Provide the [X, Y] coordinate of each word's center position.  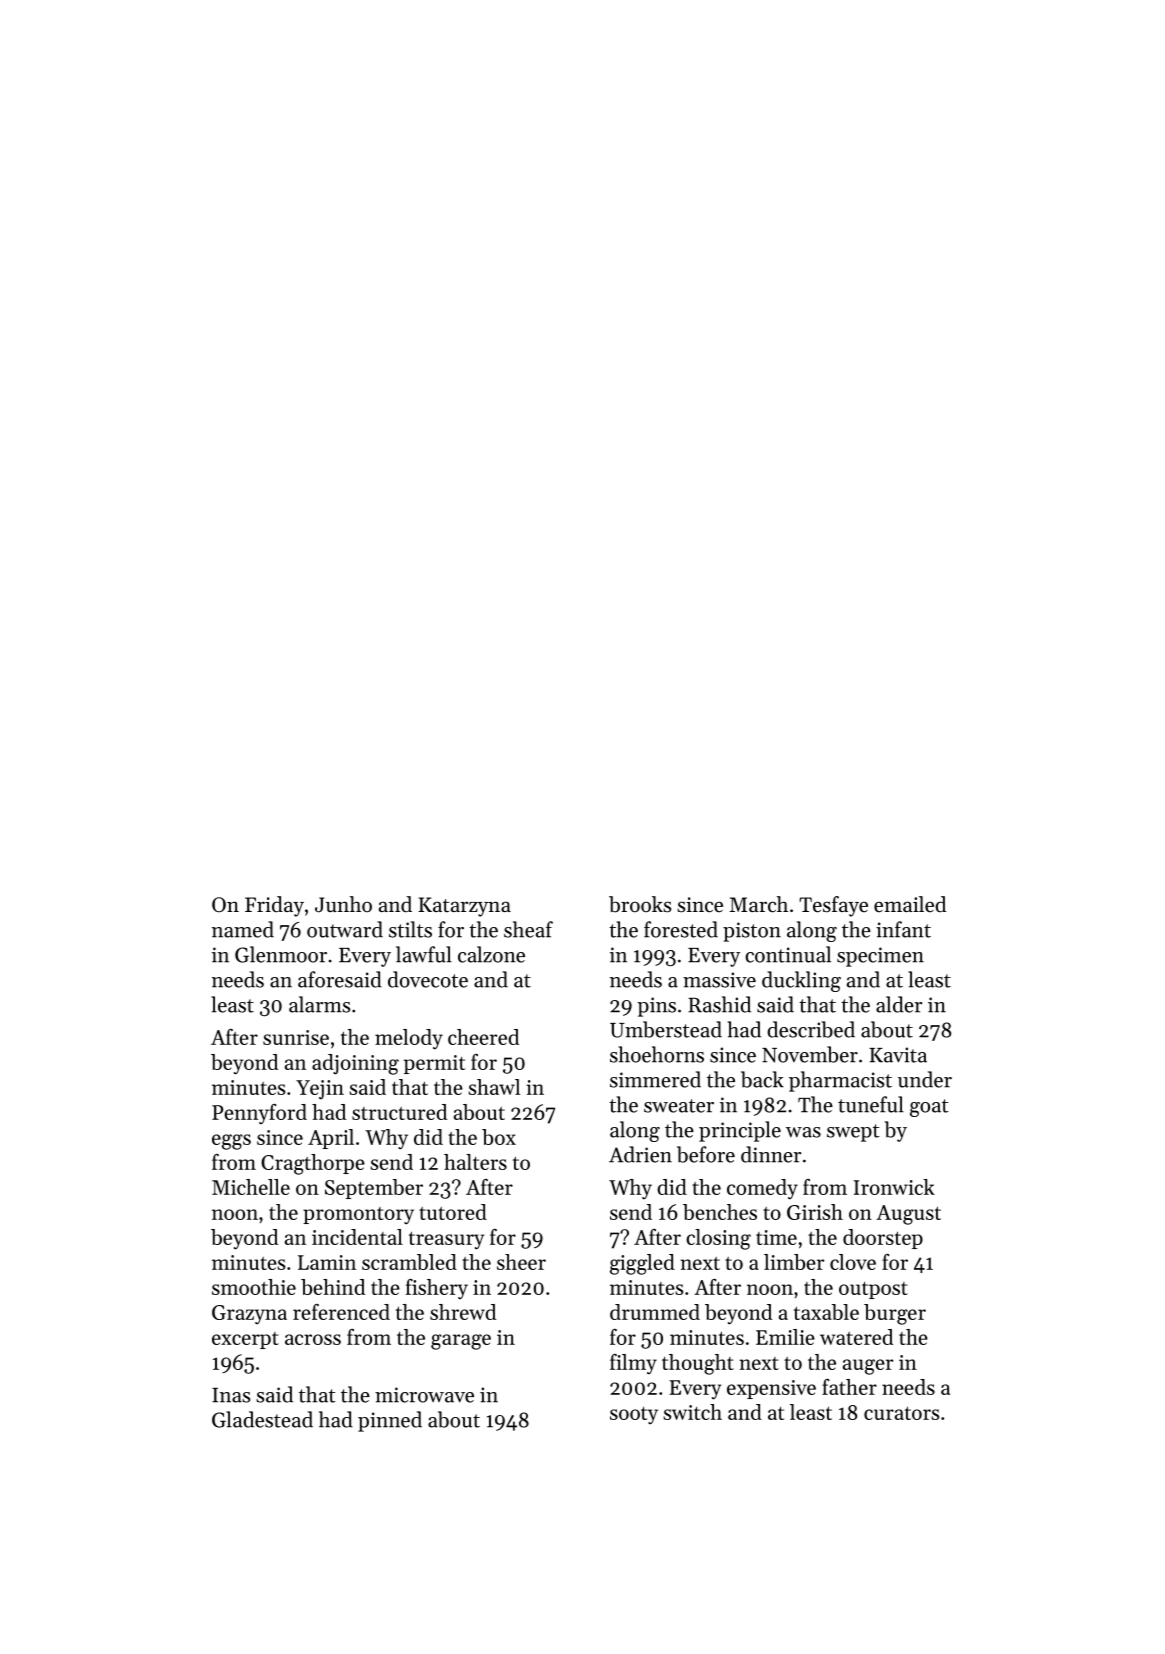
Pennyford [259, 1114]
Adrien [640, 1154]
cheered [483, 1037]
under [925, 1079]
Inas [231, 1395]
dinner [771, 1154]
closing [718, 1239]
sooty [634, 1415]
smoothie [254, 1287]
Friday [274, 906]
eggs [231, 1142]
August [908, 1215]
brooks [640, 904]
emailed [910, 904]
